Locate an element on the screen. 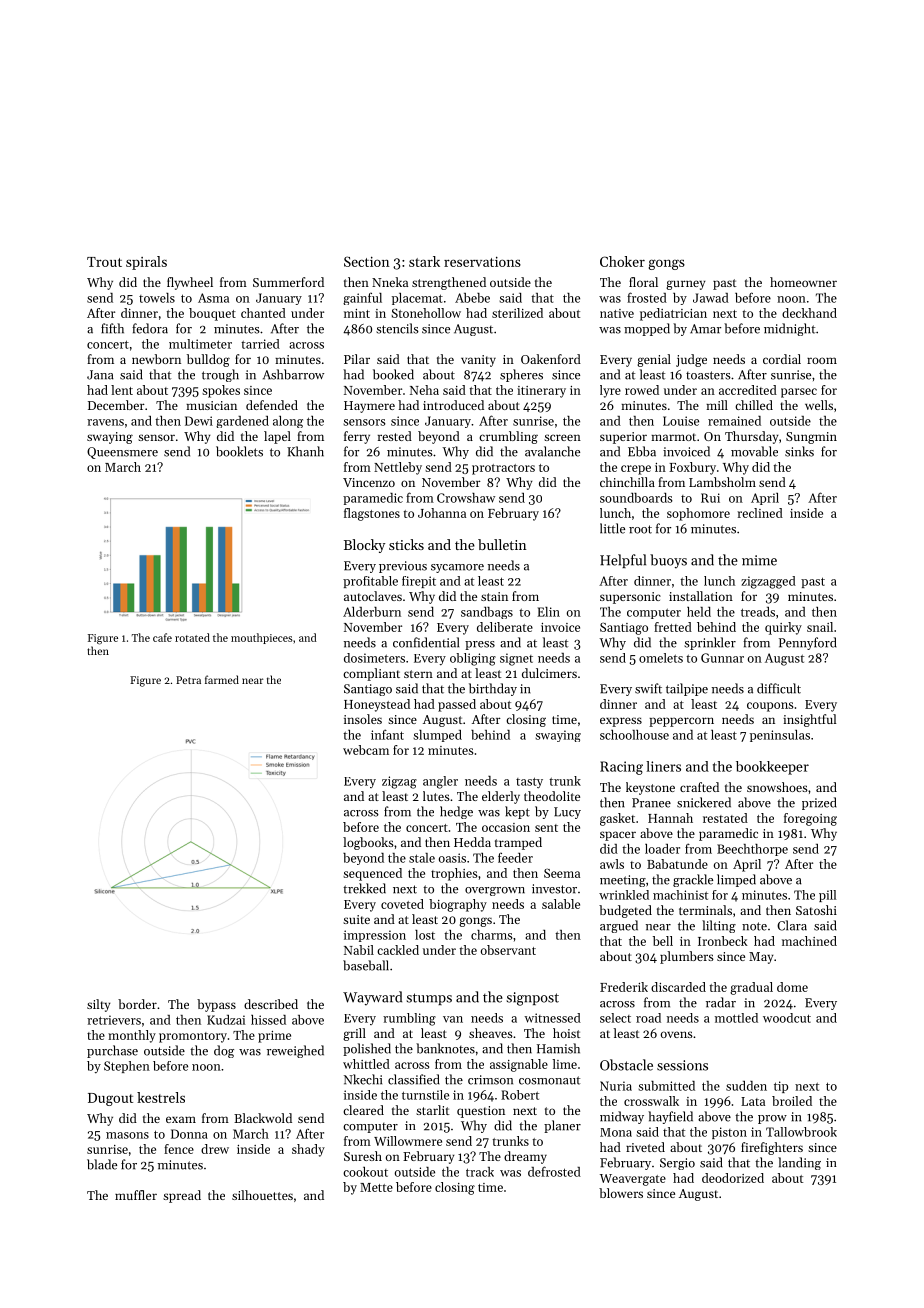 Image resolution: width=924 pixels, height=1308 pixels. Petra is located at coordinates (188, 680).
